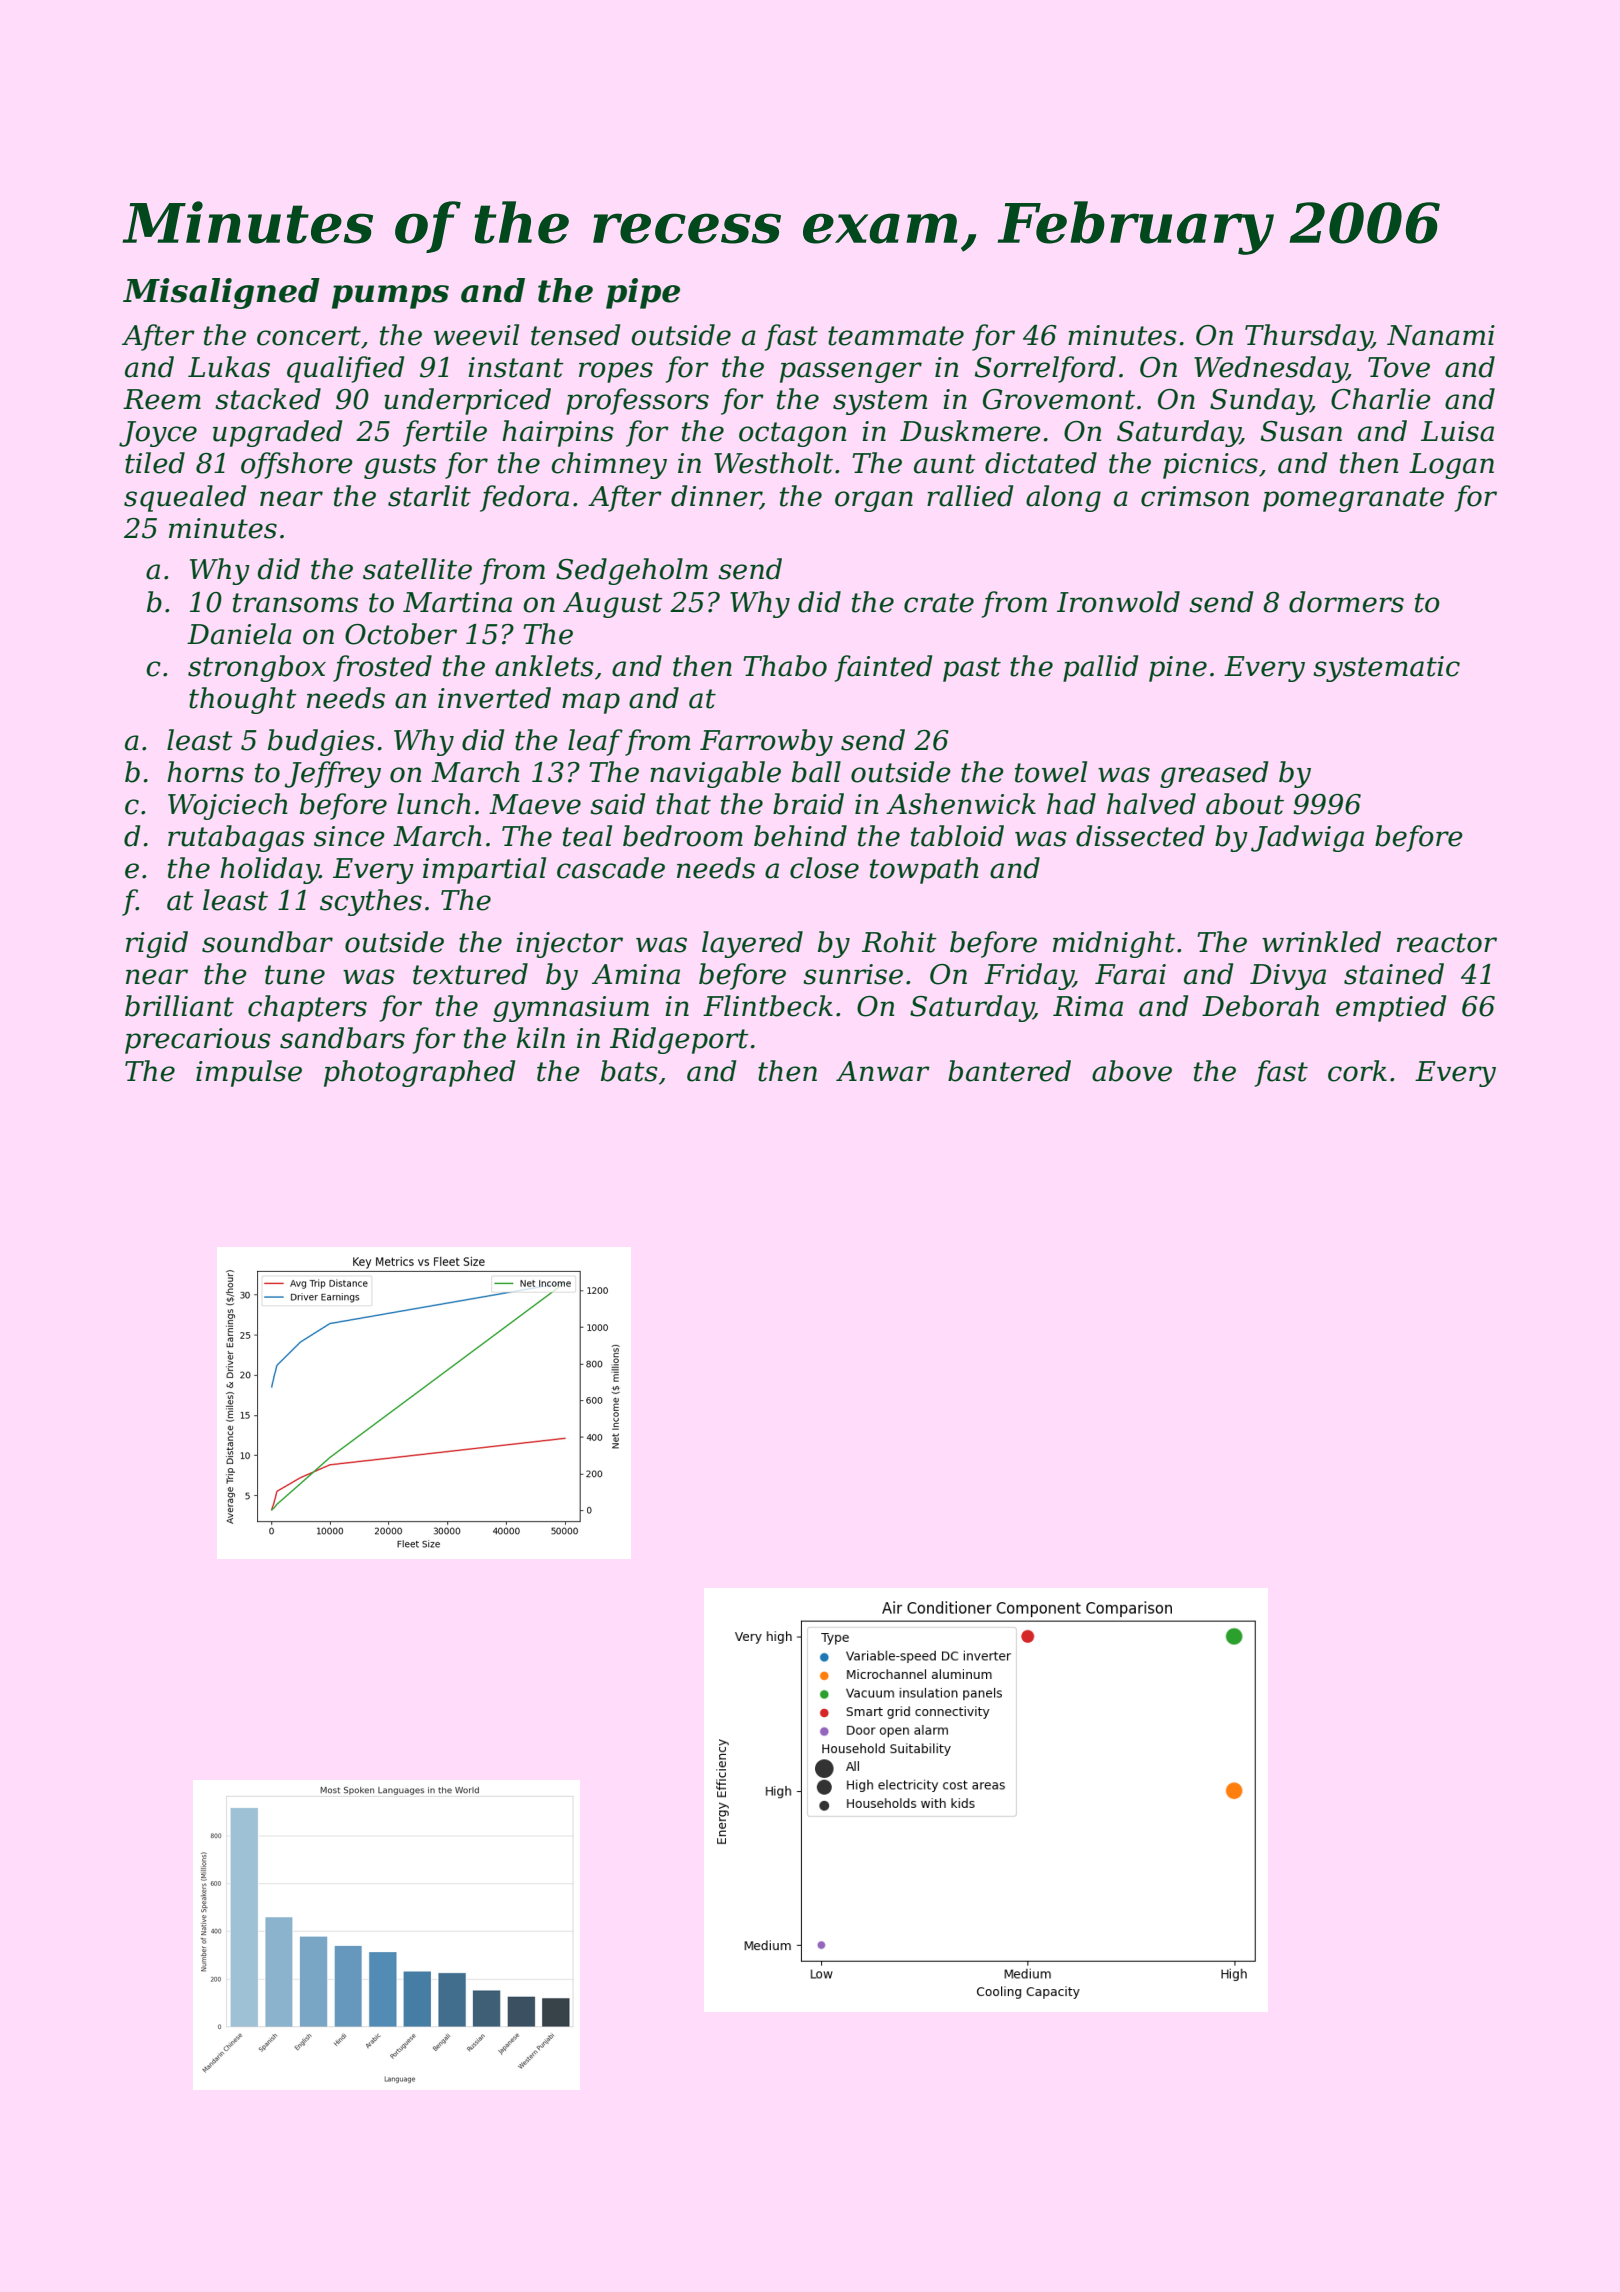 The height and width of the screenshot is (2292, 1620). Describe the element at coordinates (939, 603) in the screenshot. I see `crate` at that location.
